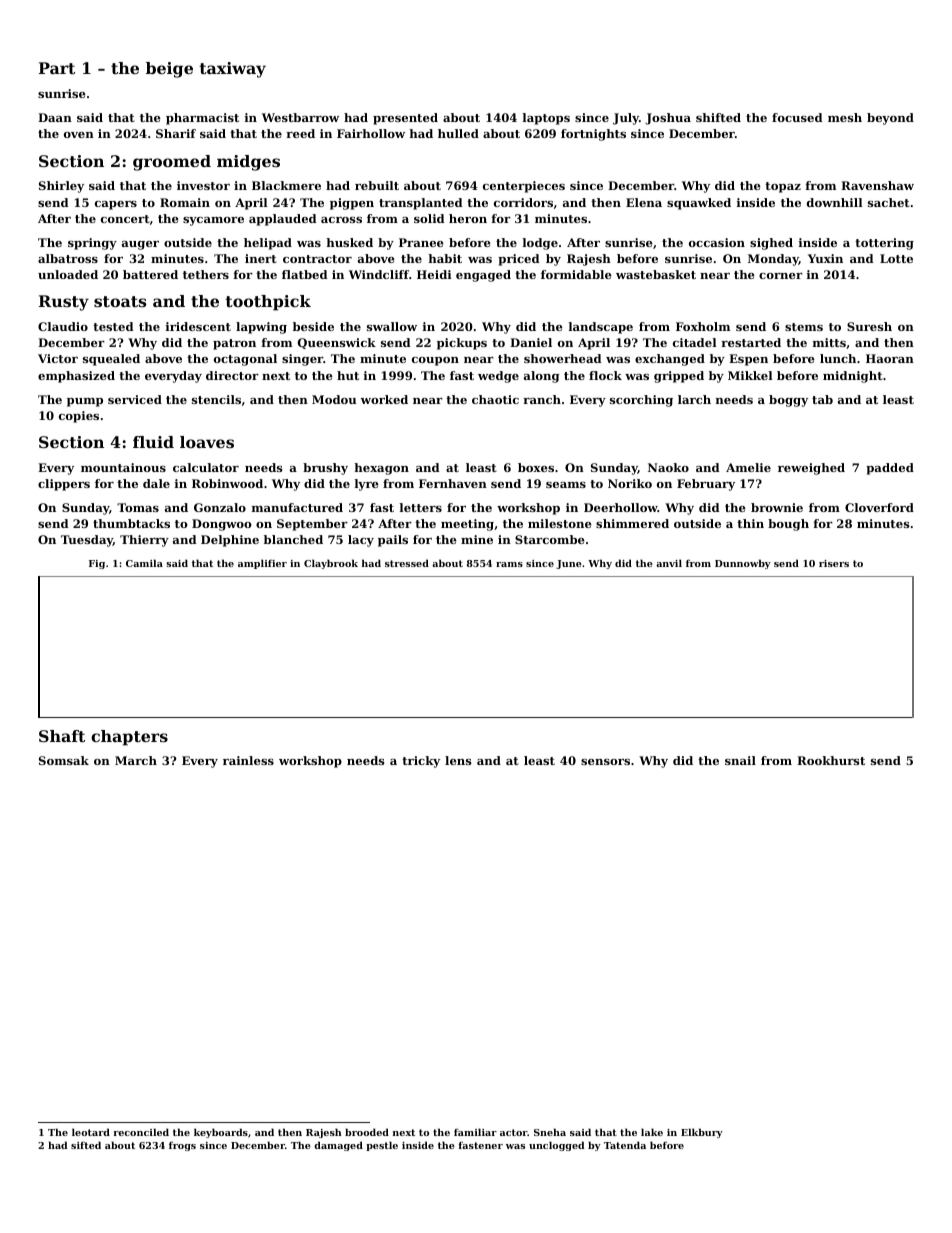 Image resolution: width=952 pixels, height=1233 pixels. What do you see at coordinates (811, 469) in the screenshot?
I see `reweighed` at bounding box center [811, 469].
